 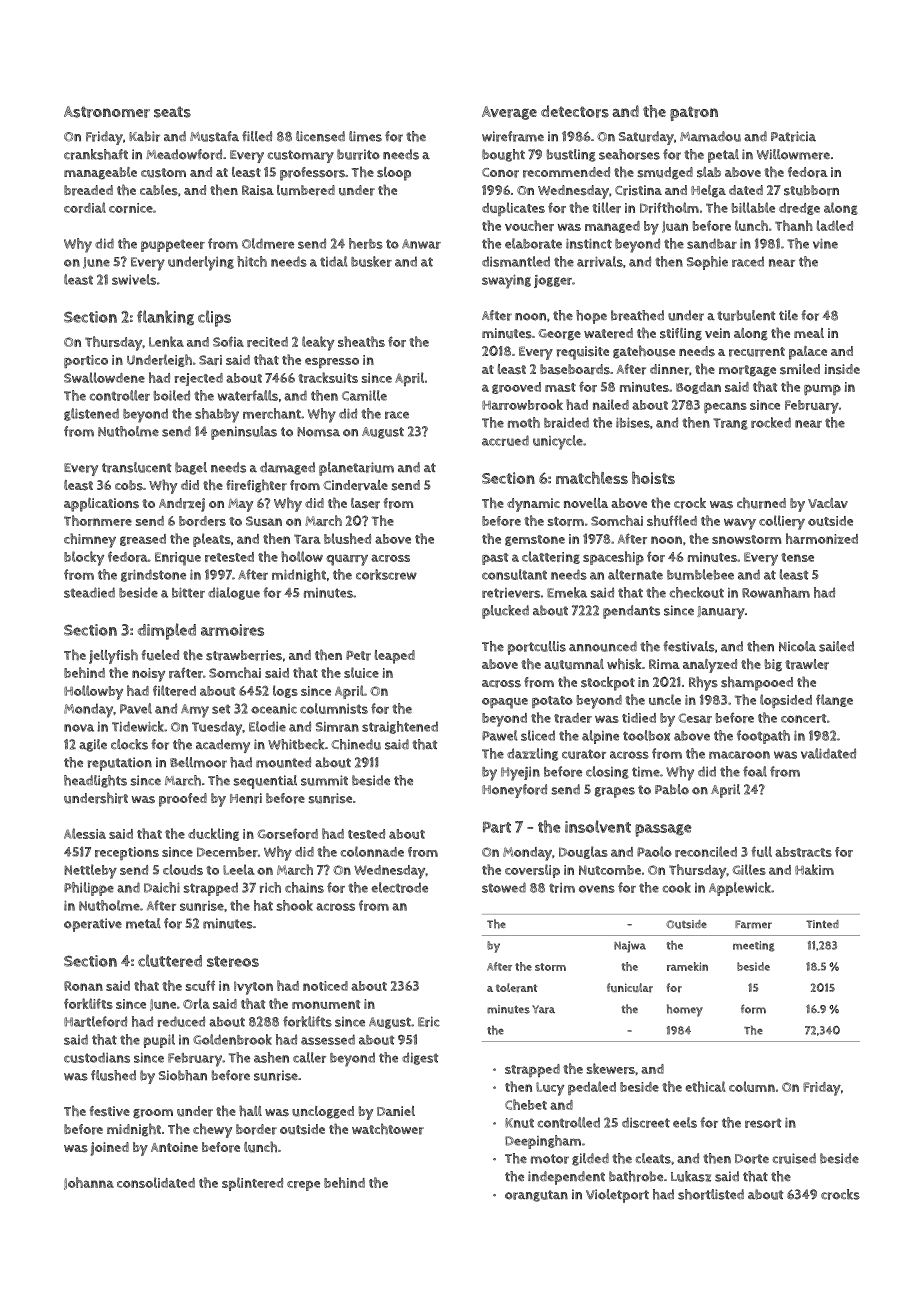 I want to click on portico, so click(x=86, y=361).
